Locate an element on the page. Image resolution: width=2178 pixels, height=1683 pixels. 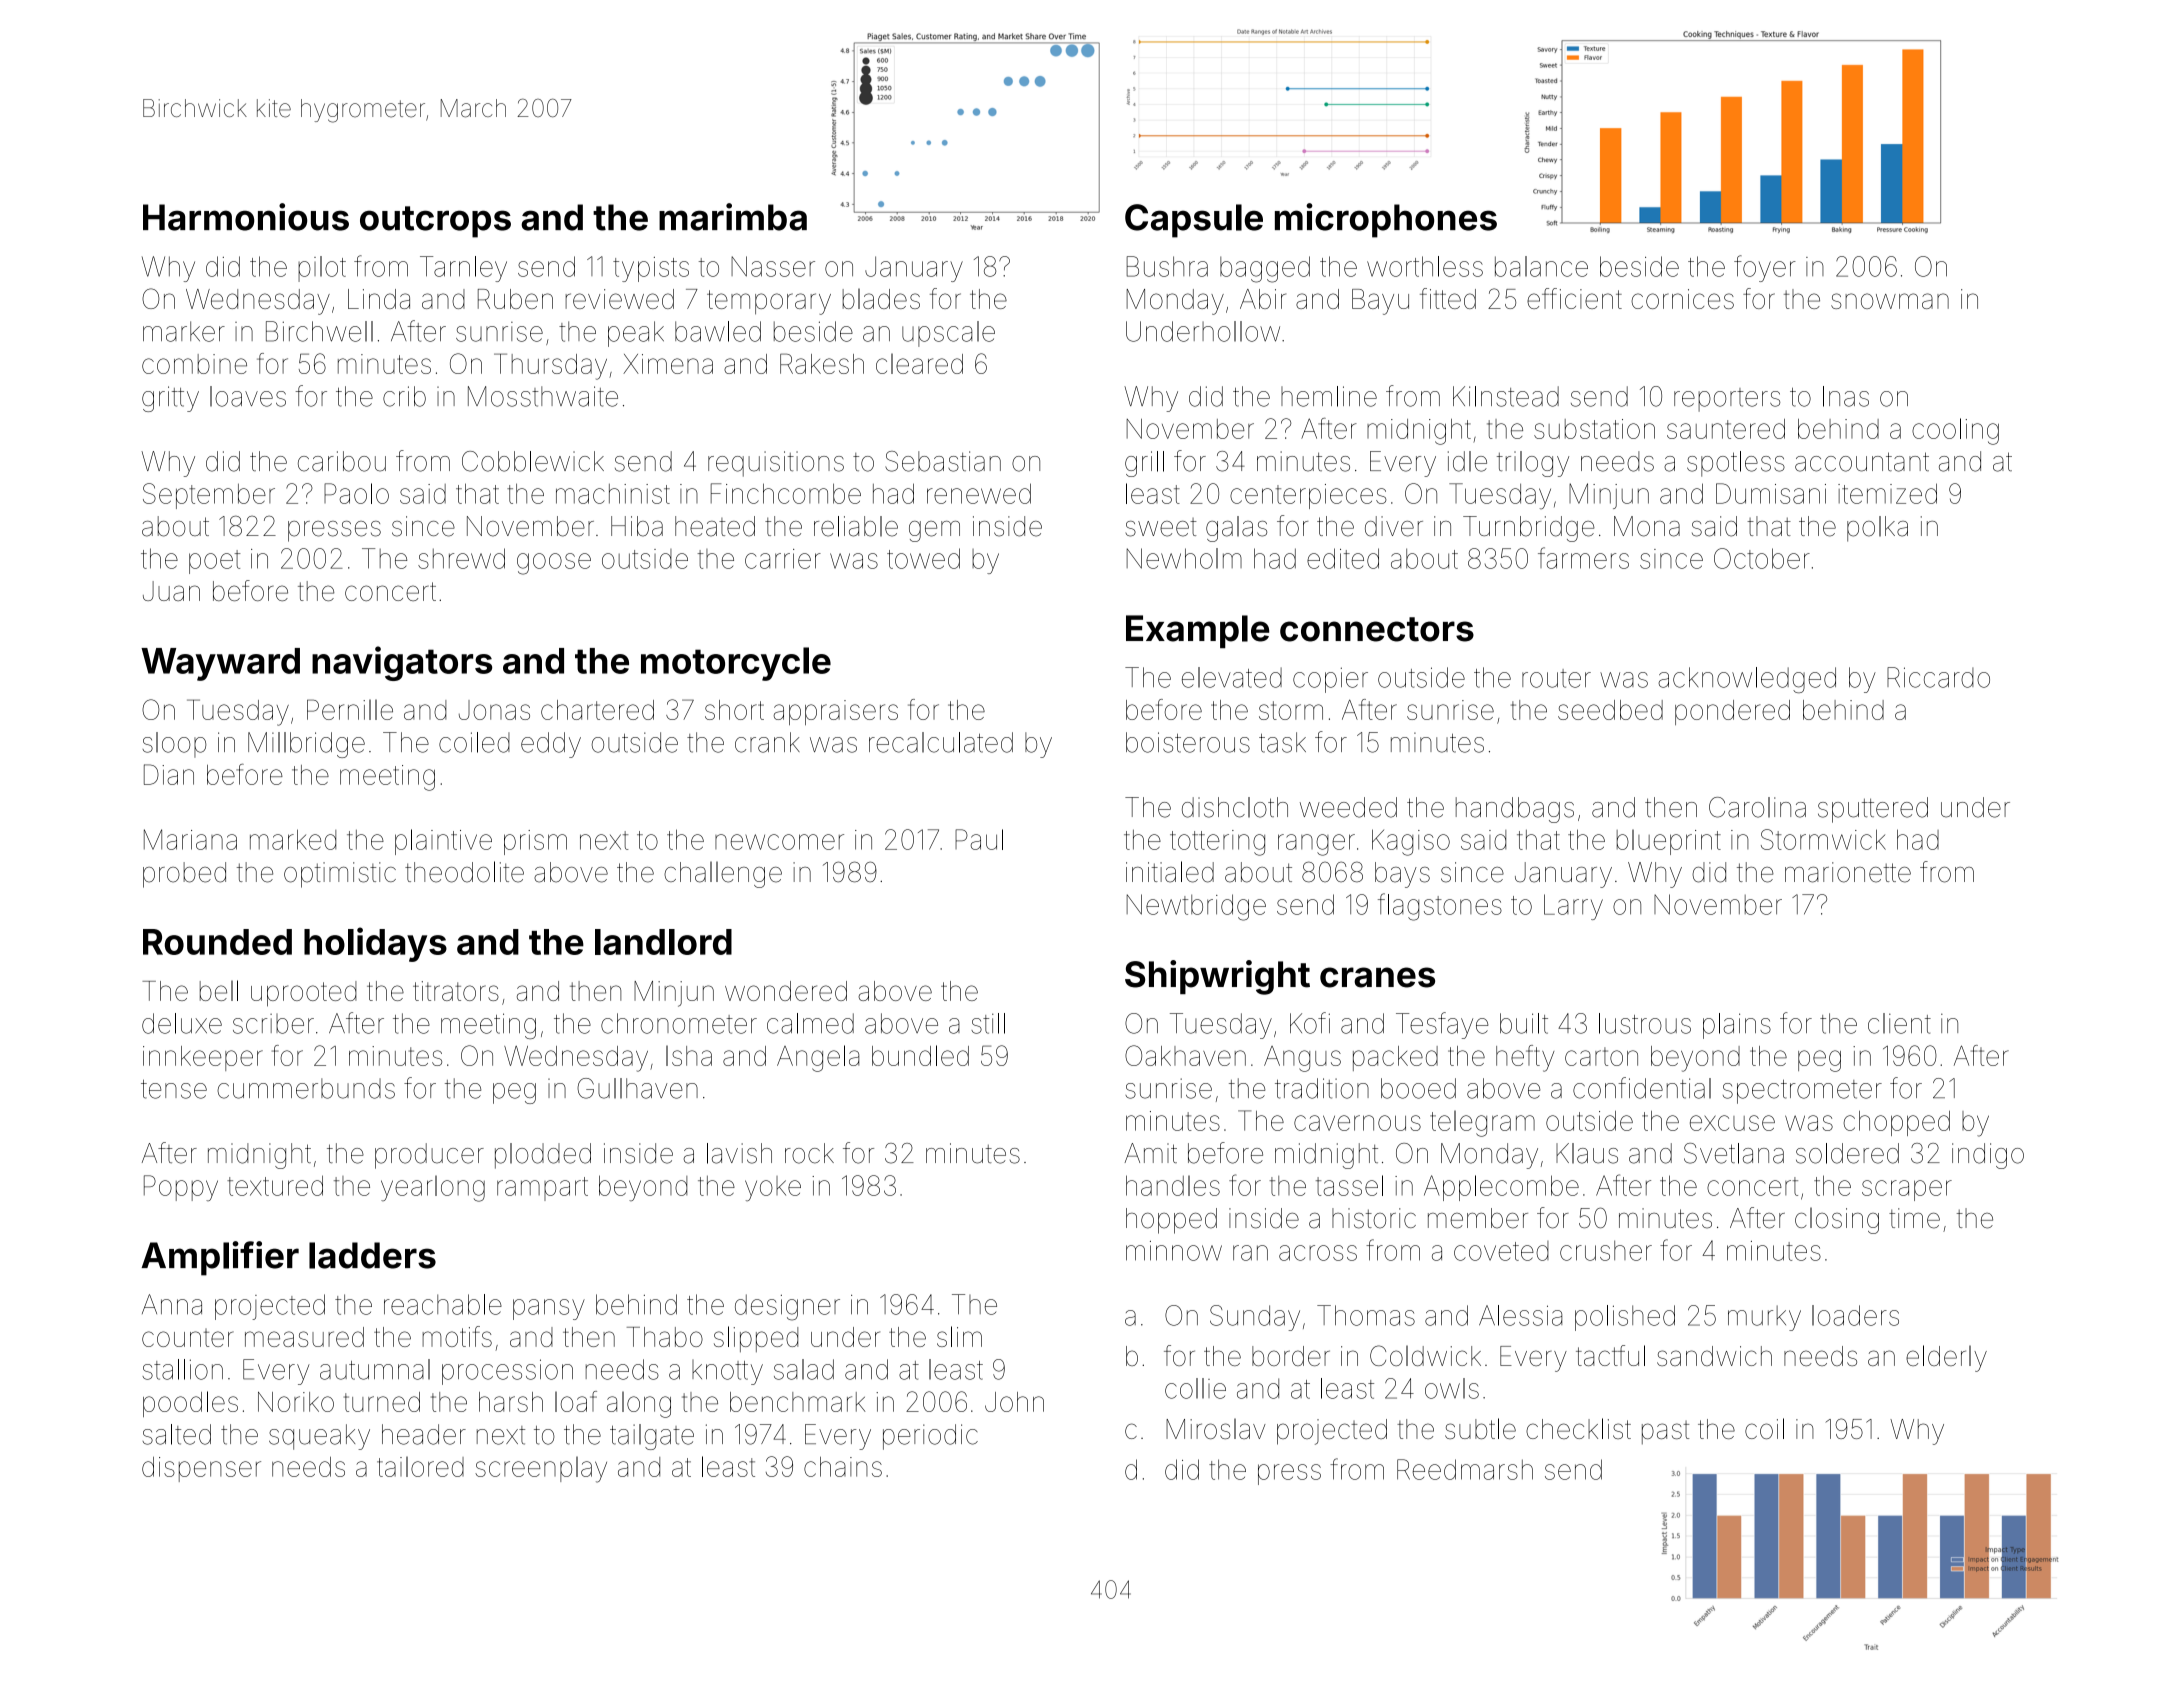
Capsule is located at coordinates (1194, 221).
